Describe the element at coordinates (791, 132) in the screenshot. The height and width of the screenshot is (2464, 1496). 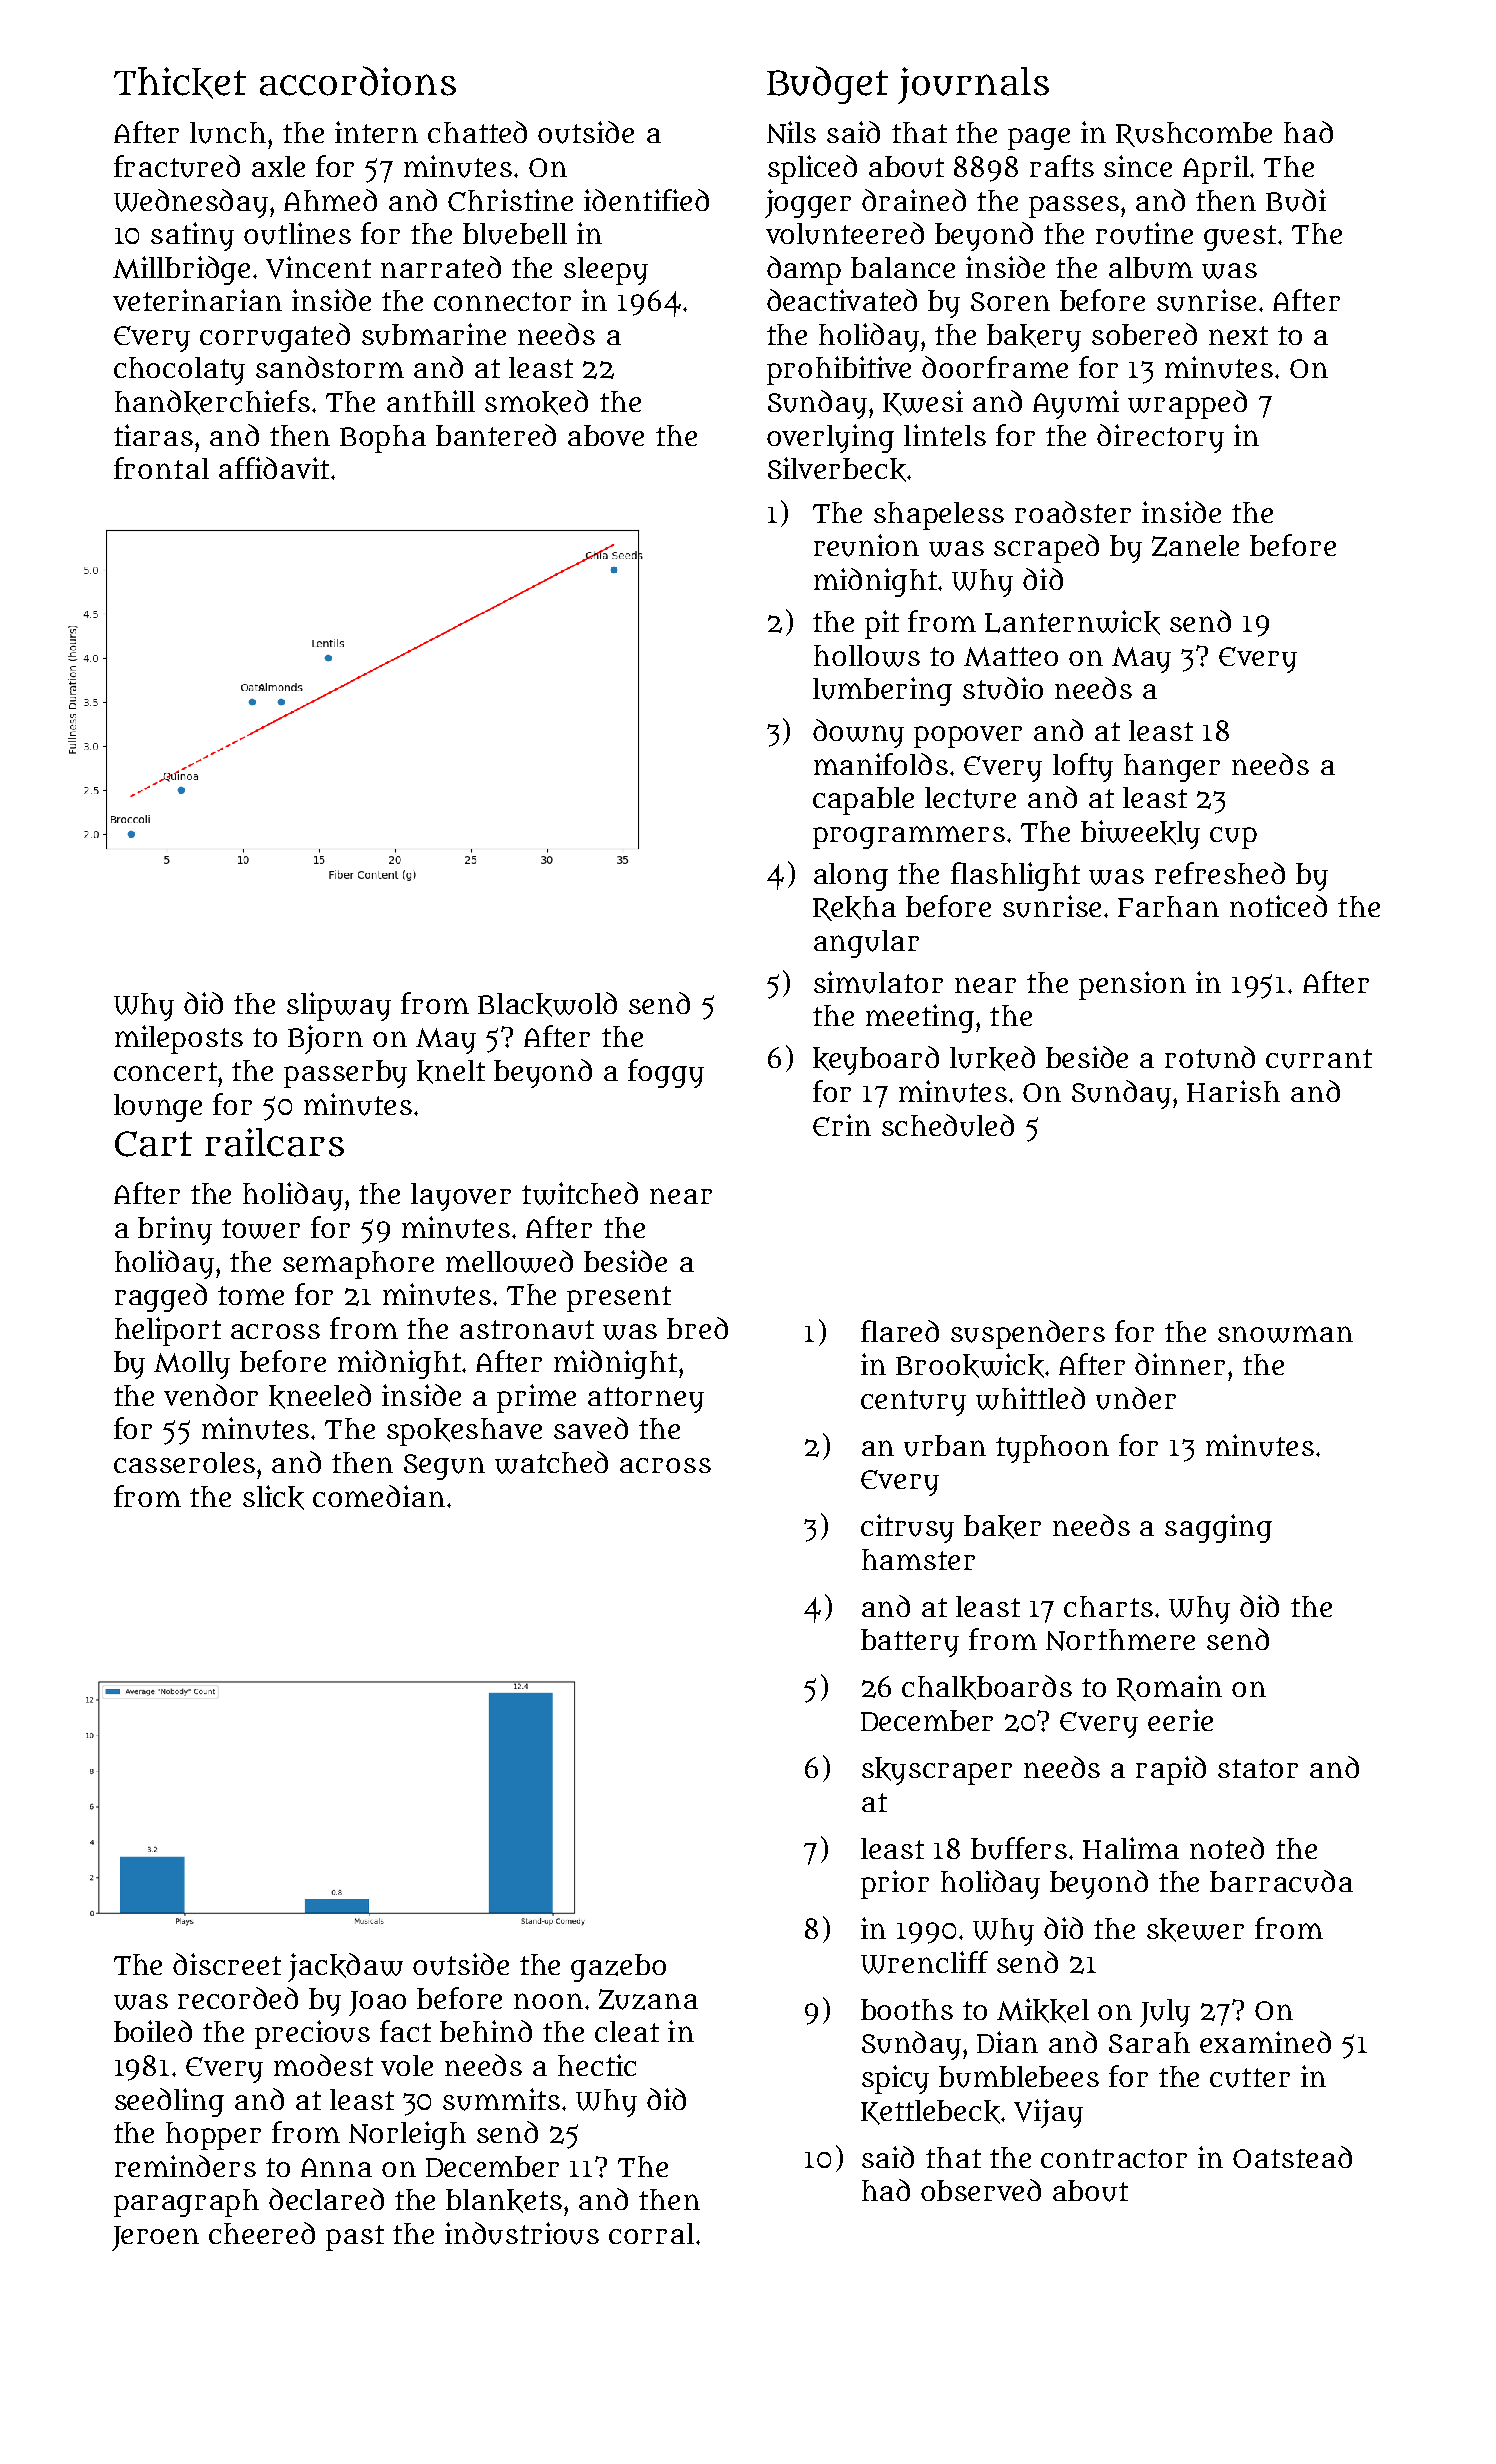
I see `Nils` at that location.
